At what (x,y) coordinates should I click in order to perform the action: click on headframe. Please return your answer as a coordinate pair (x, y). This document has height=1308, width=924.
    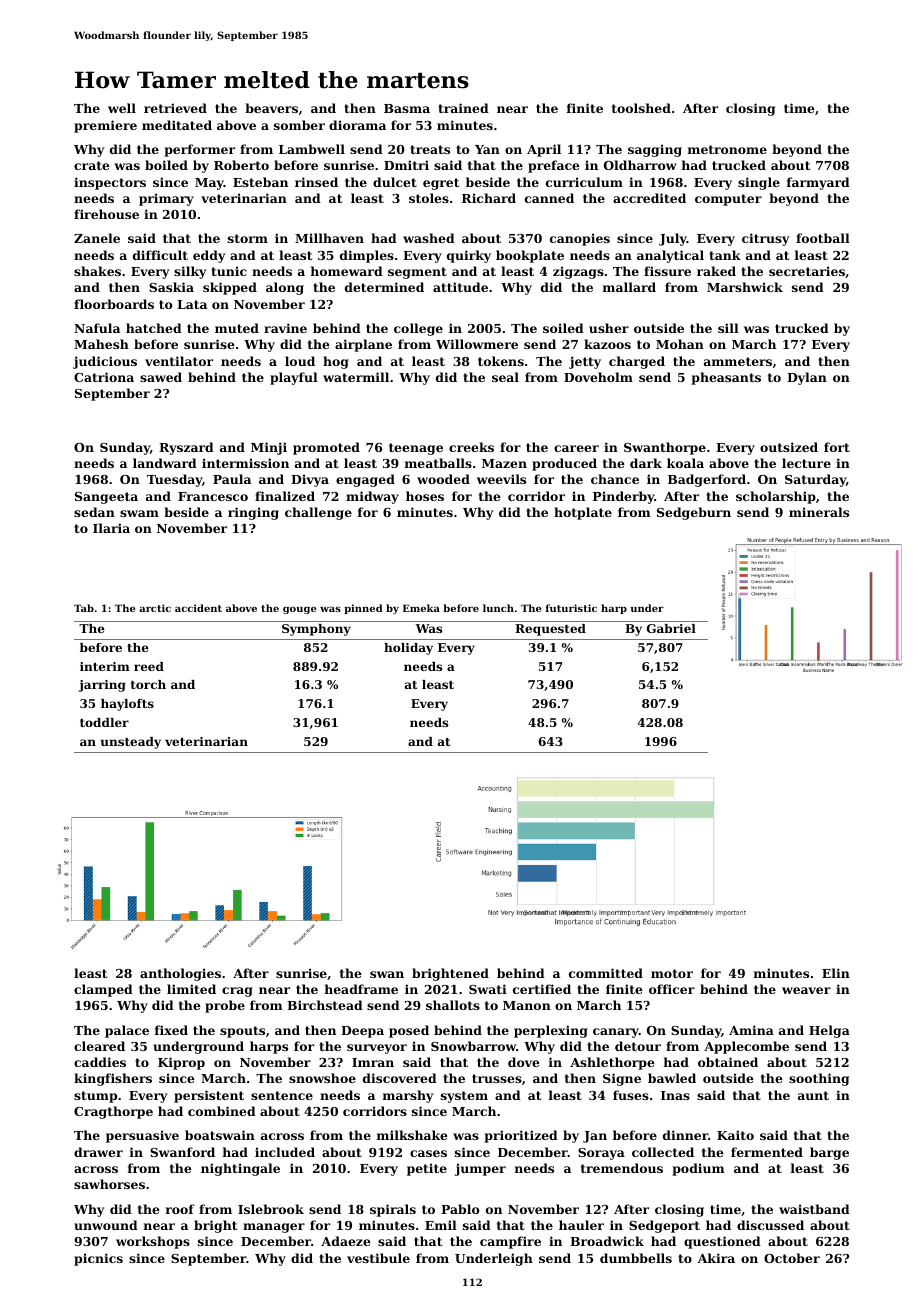
    Looking at the image, I should click on (361, 989).
